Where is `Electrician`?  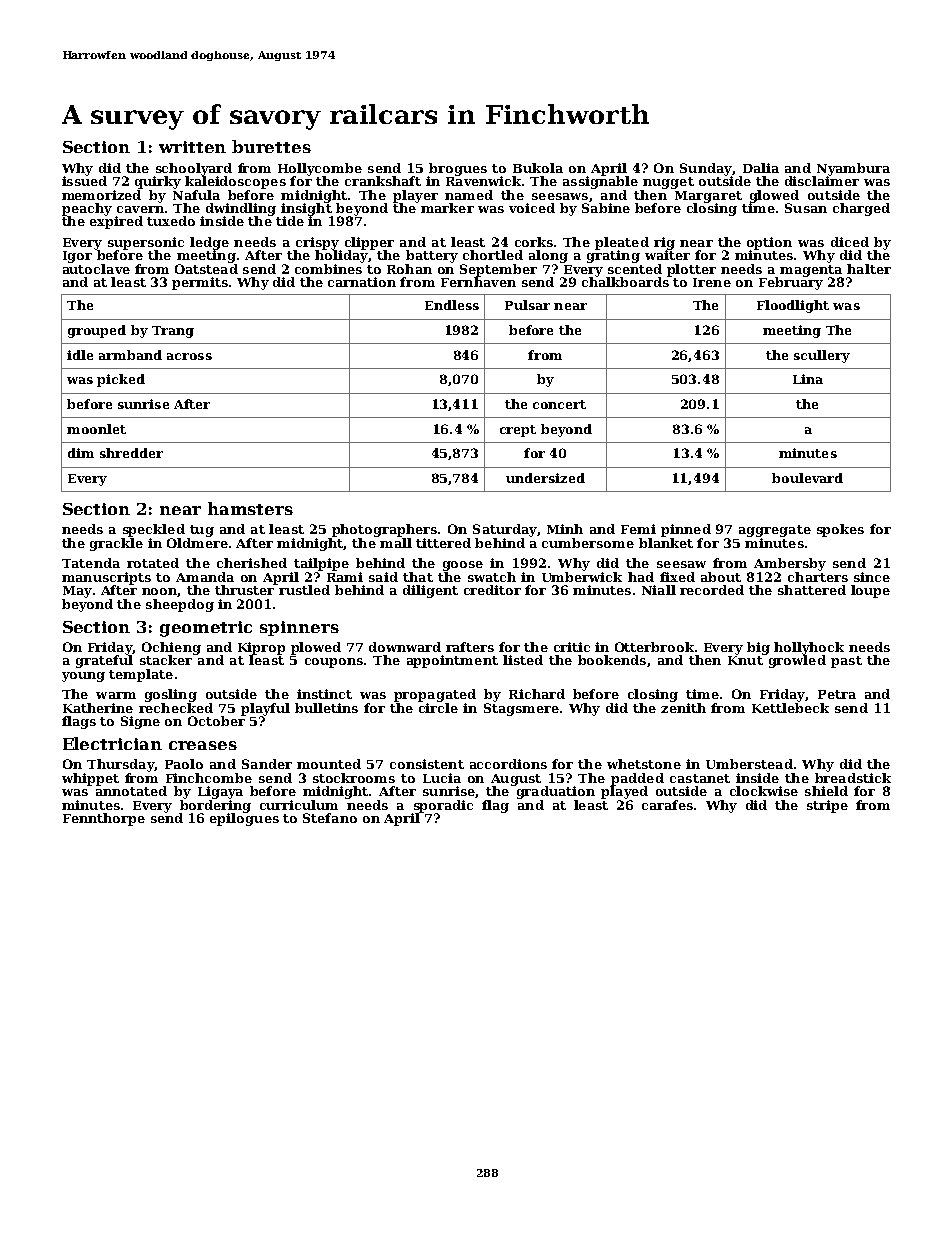
Electrician is located at coordinates (112, 743).
